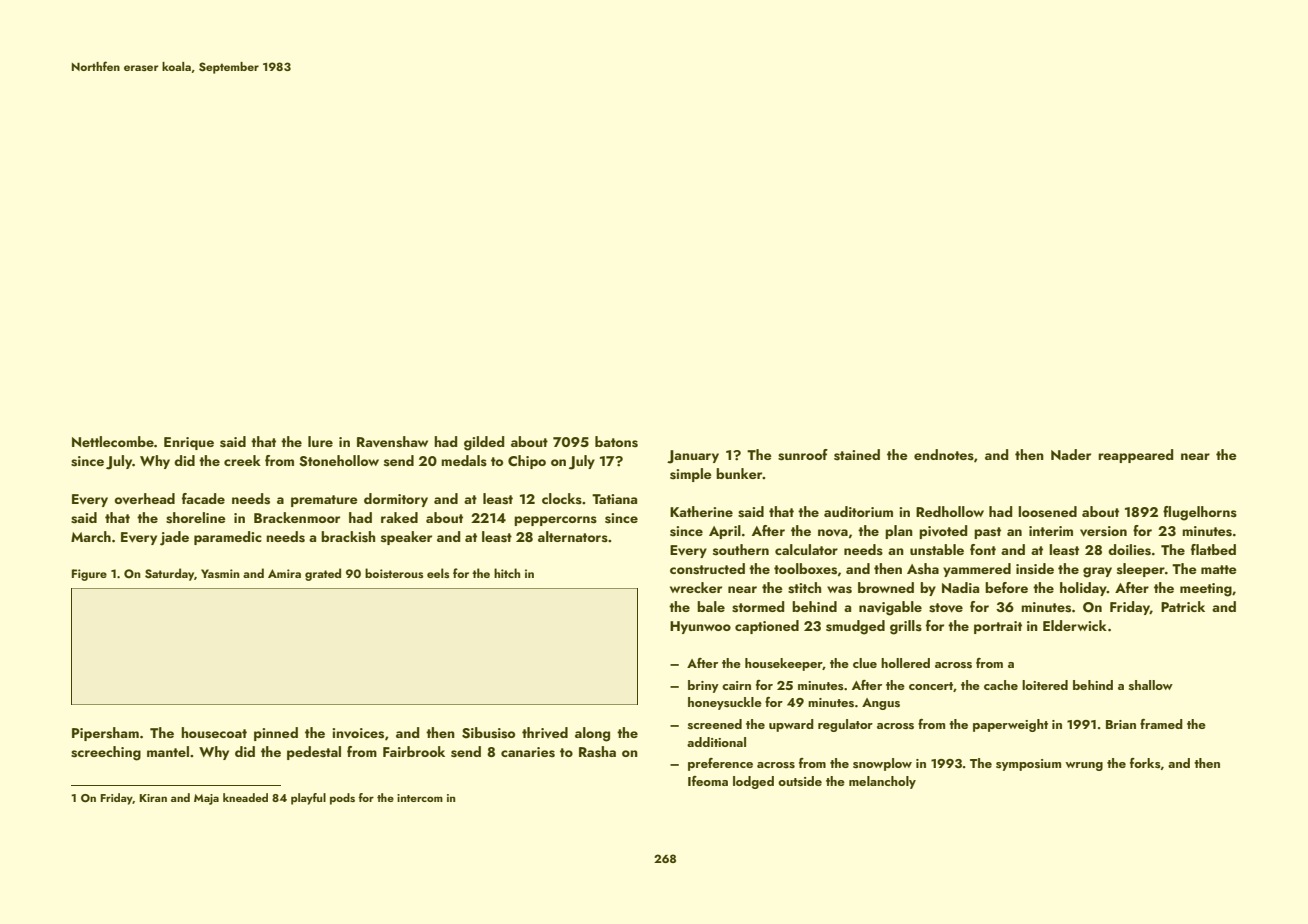  I want to click on playful, so click(308, 799).
